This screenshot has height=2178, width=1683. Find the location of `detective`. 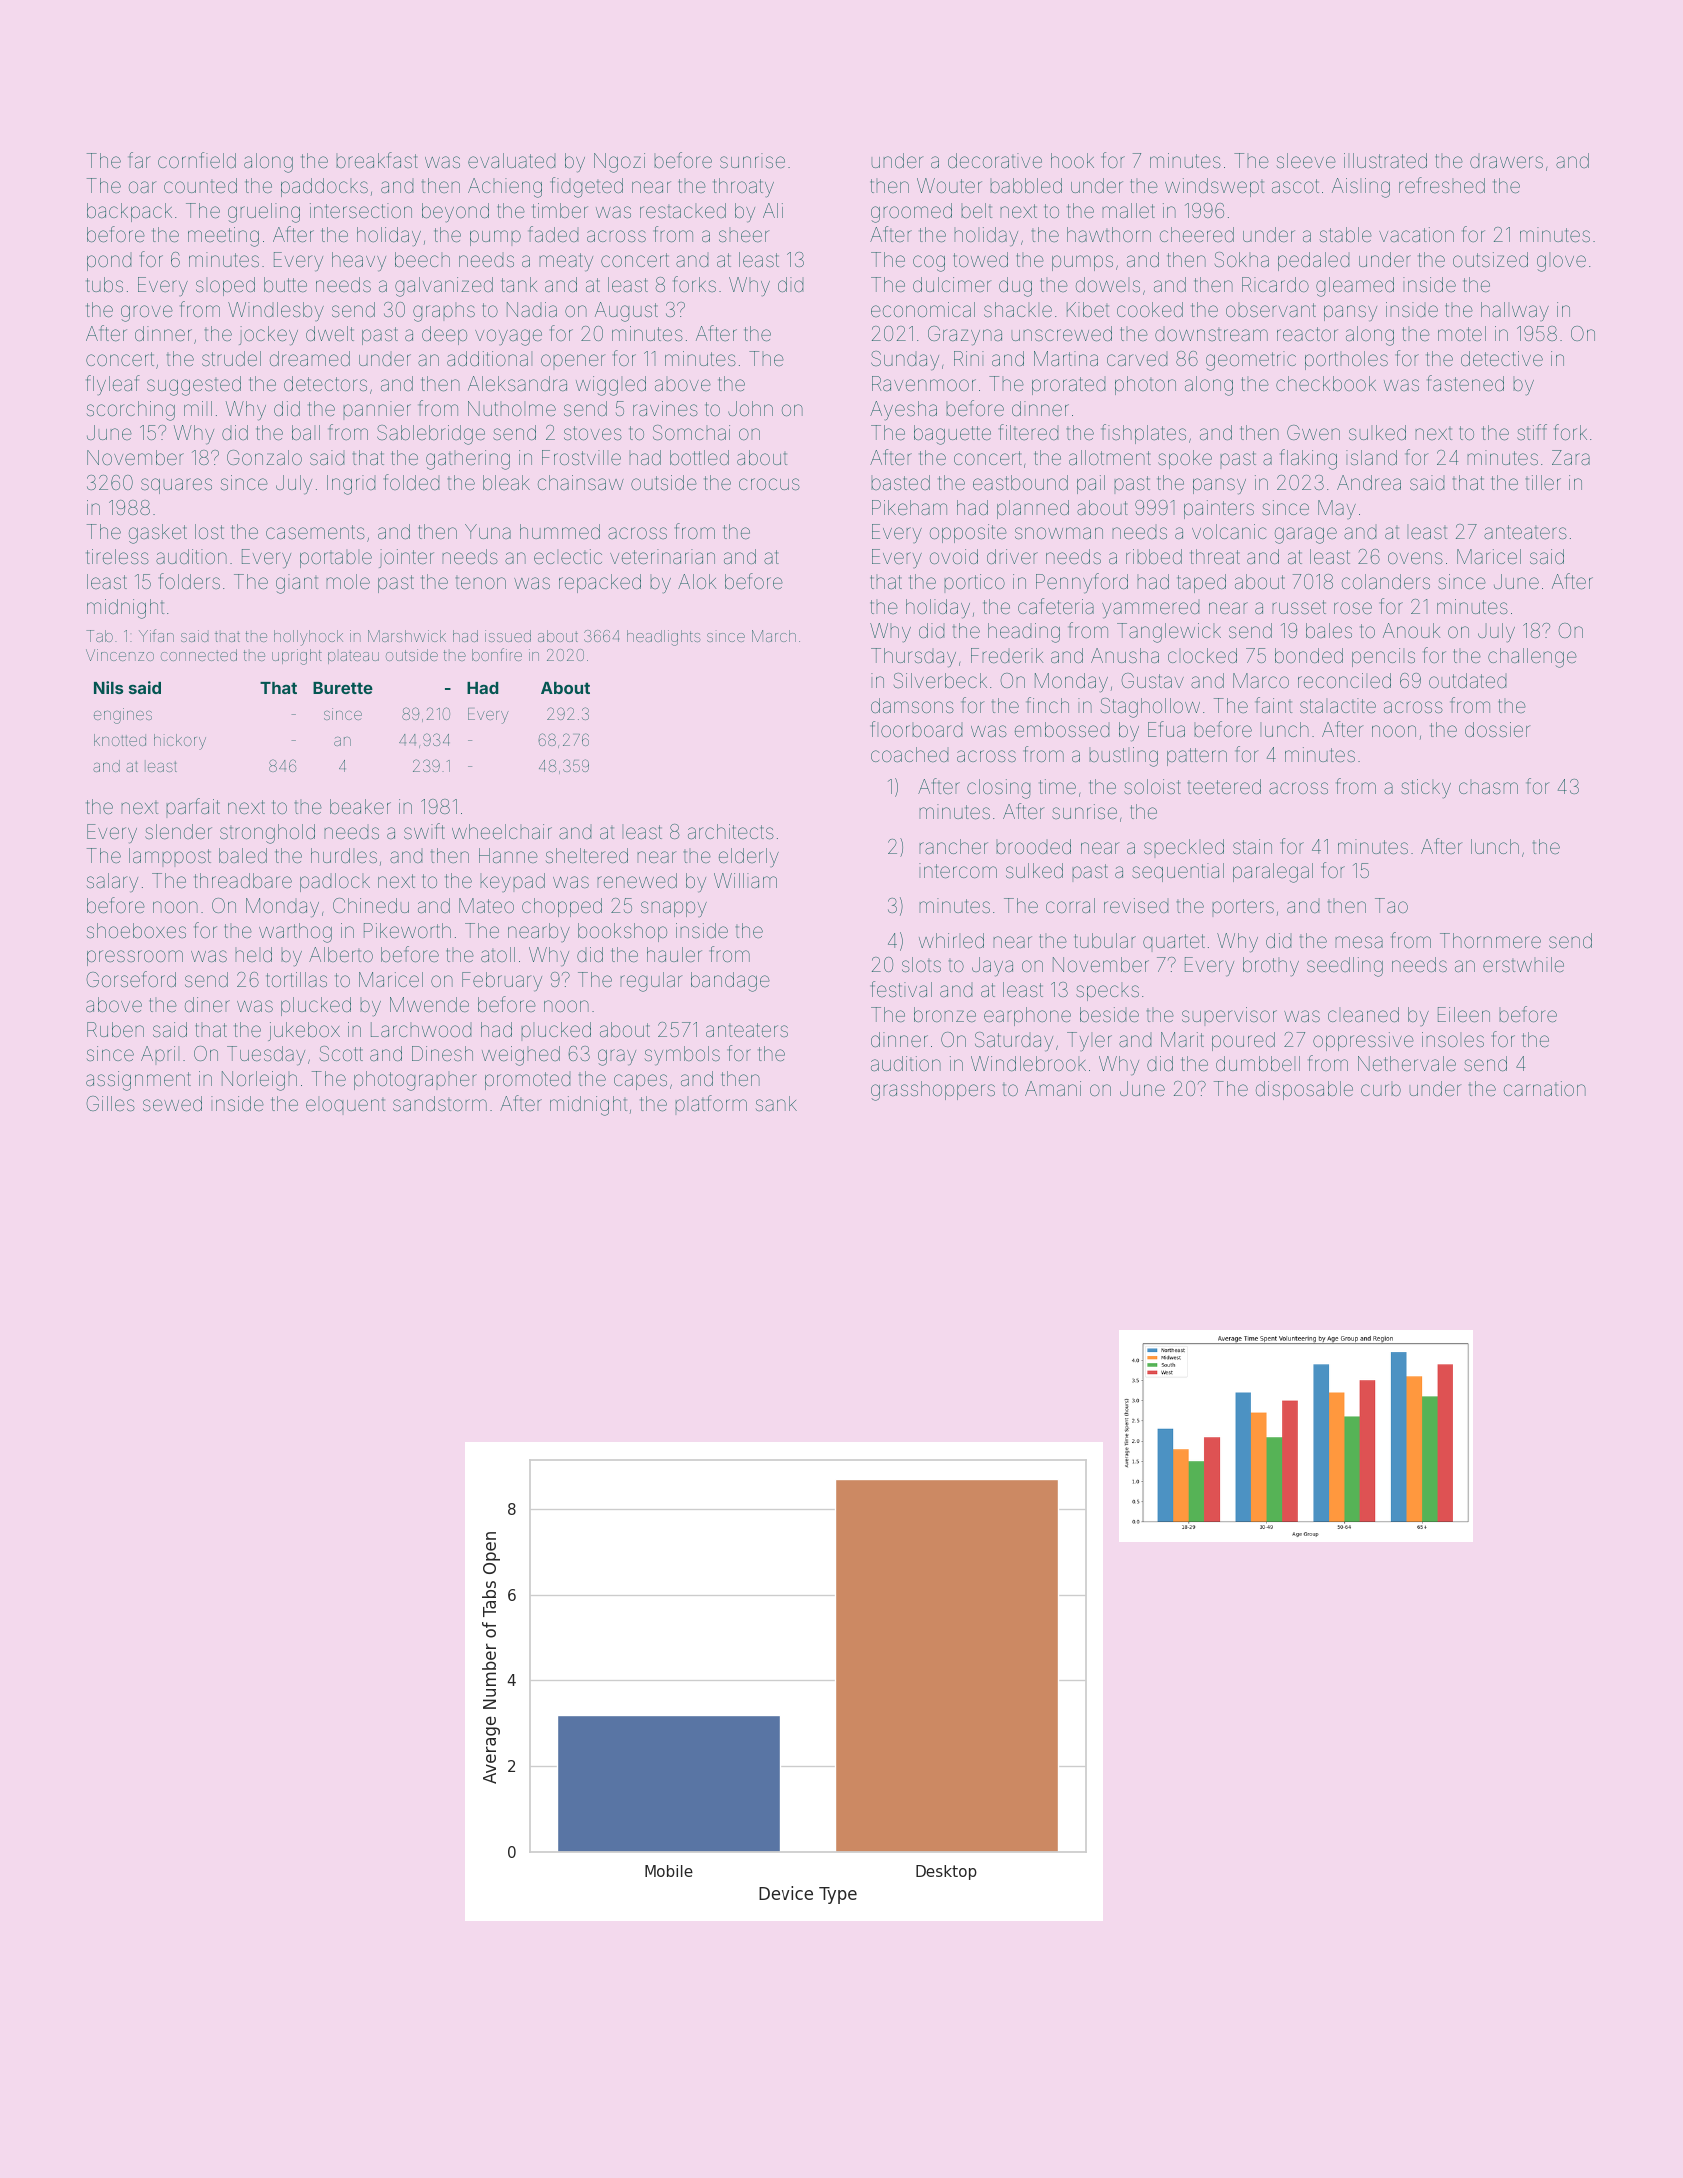

detective is located at coordinates (1502, 358).
